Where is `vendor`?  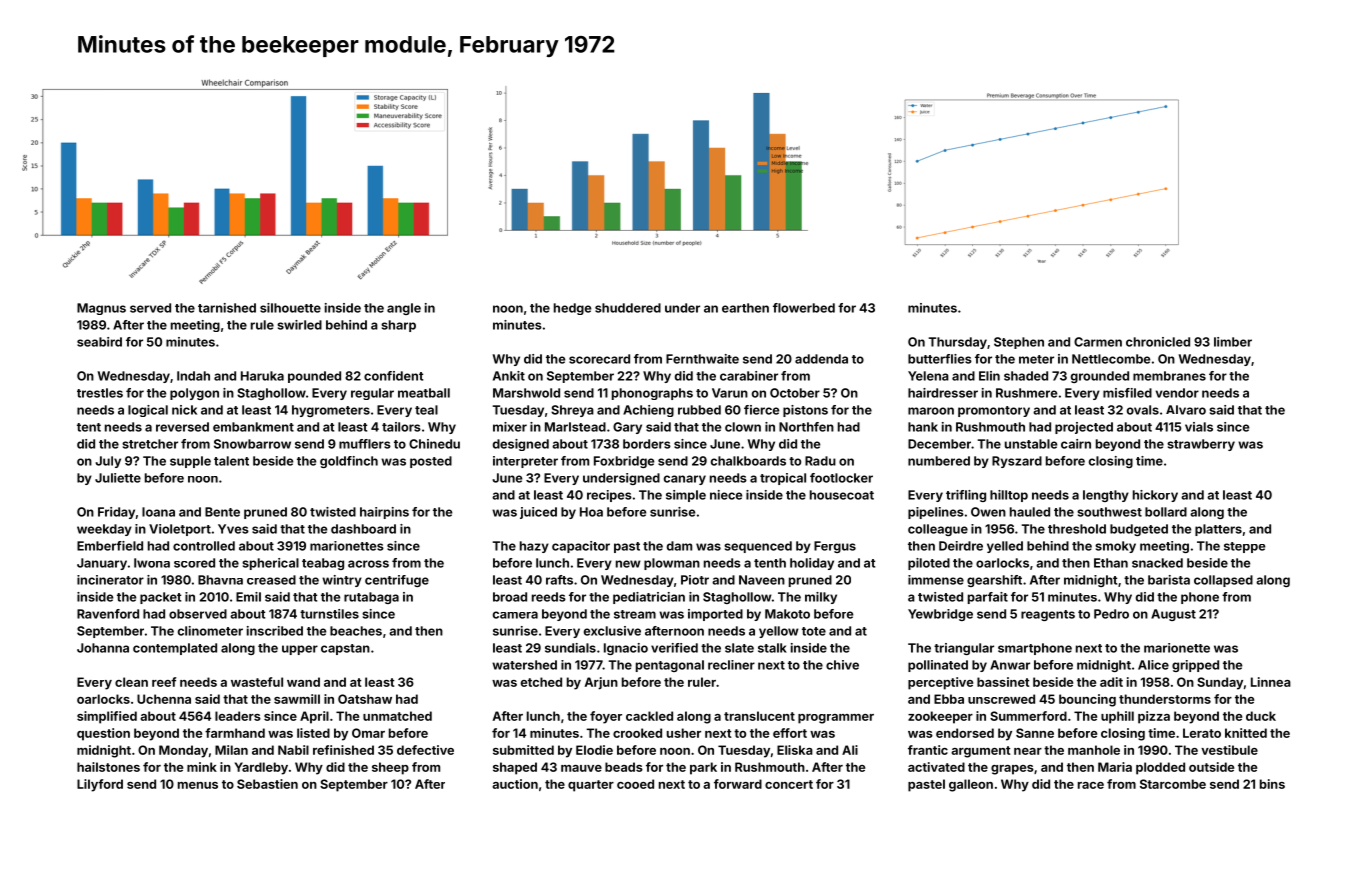 vendor is located at coordinates (1177, 393).
